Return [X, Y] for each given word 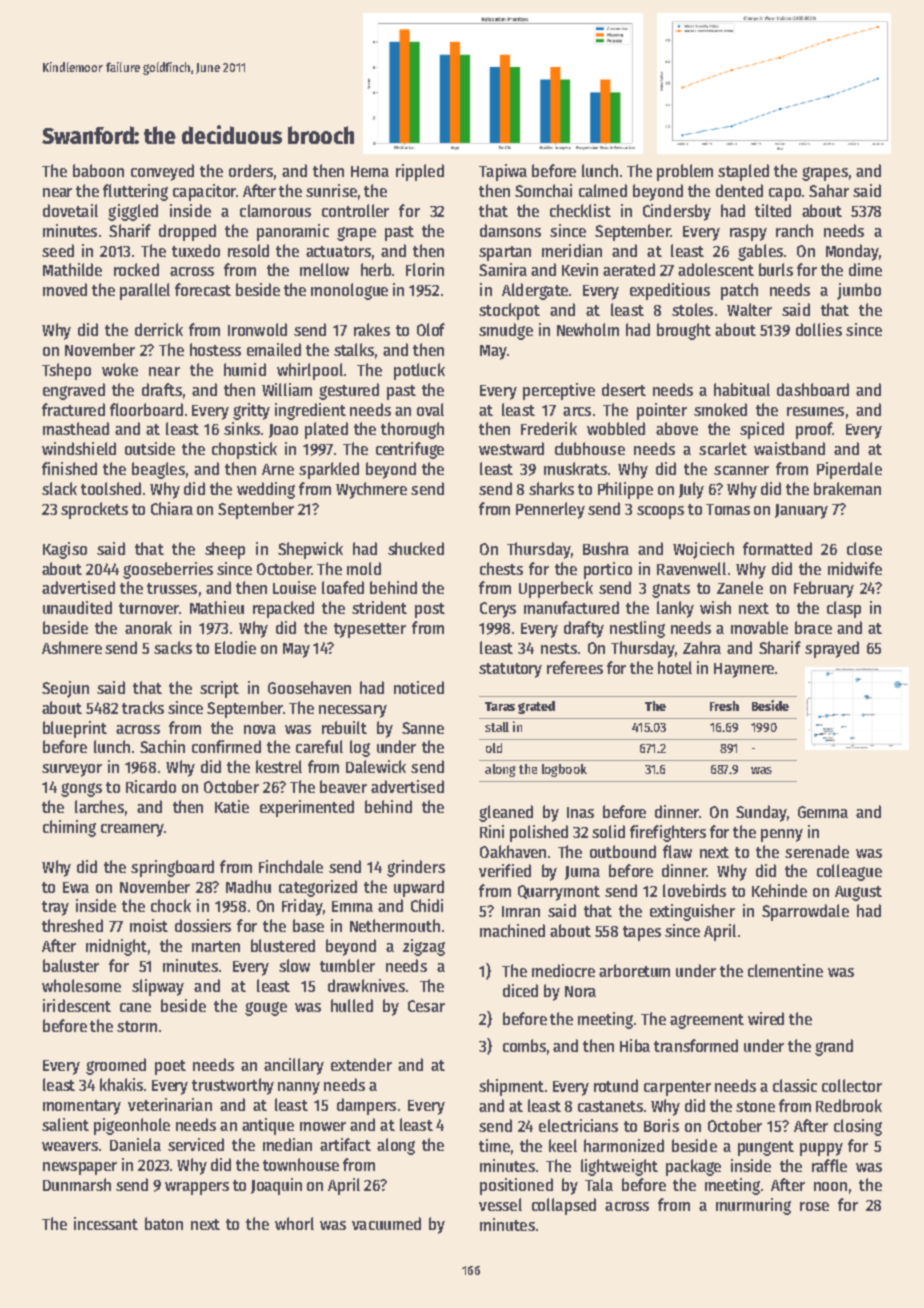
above [677, 428]
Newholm [588, 329]
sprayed [832, 649]
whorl [294, 1223]
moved [65, 289]
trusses [172, 588]
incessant [106, 1223]
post [430, 610]
